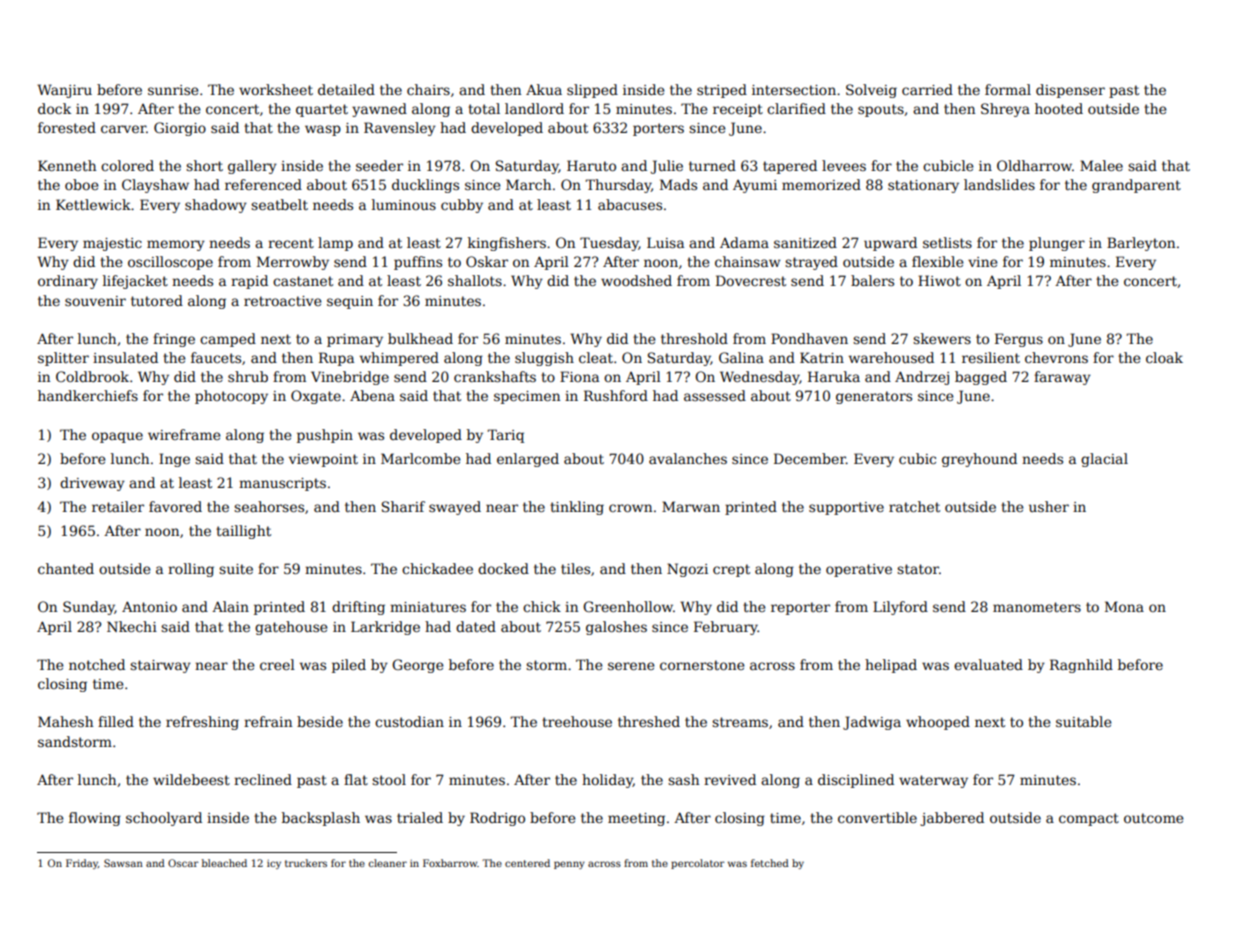 This image has width=1233, height=952. Describe the element at coordinates (741, 357) in the image. I see `Galina` at that location.
